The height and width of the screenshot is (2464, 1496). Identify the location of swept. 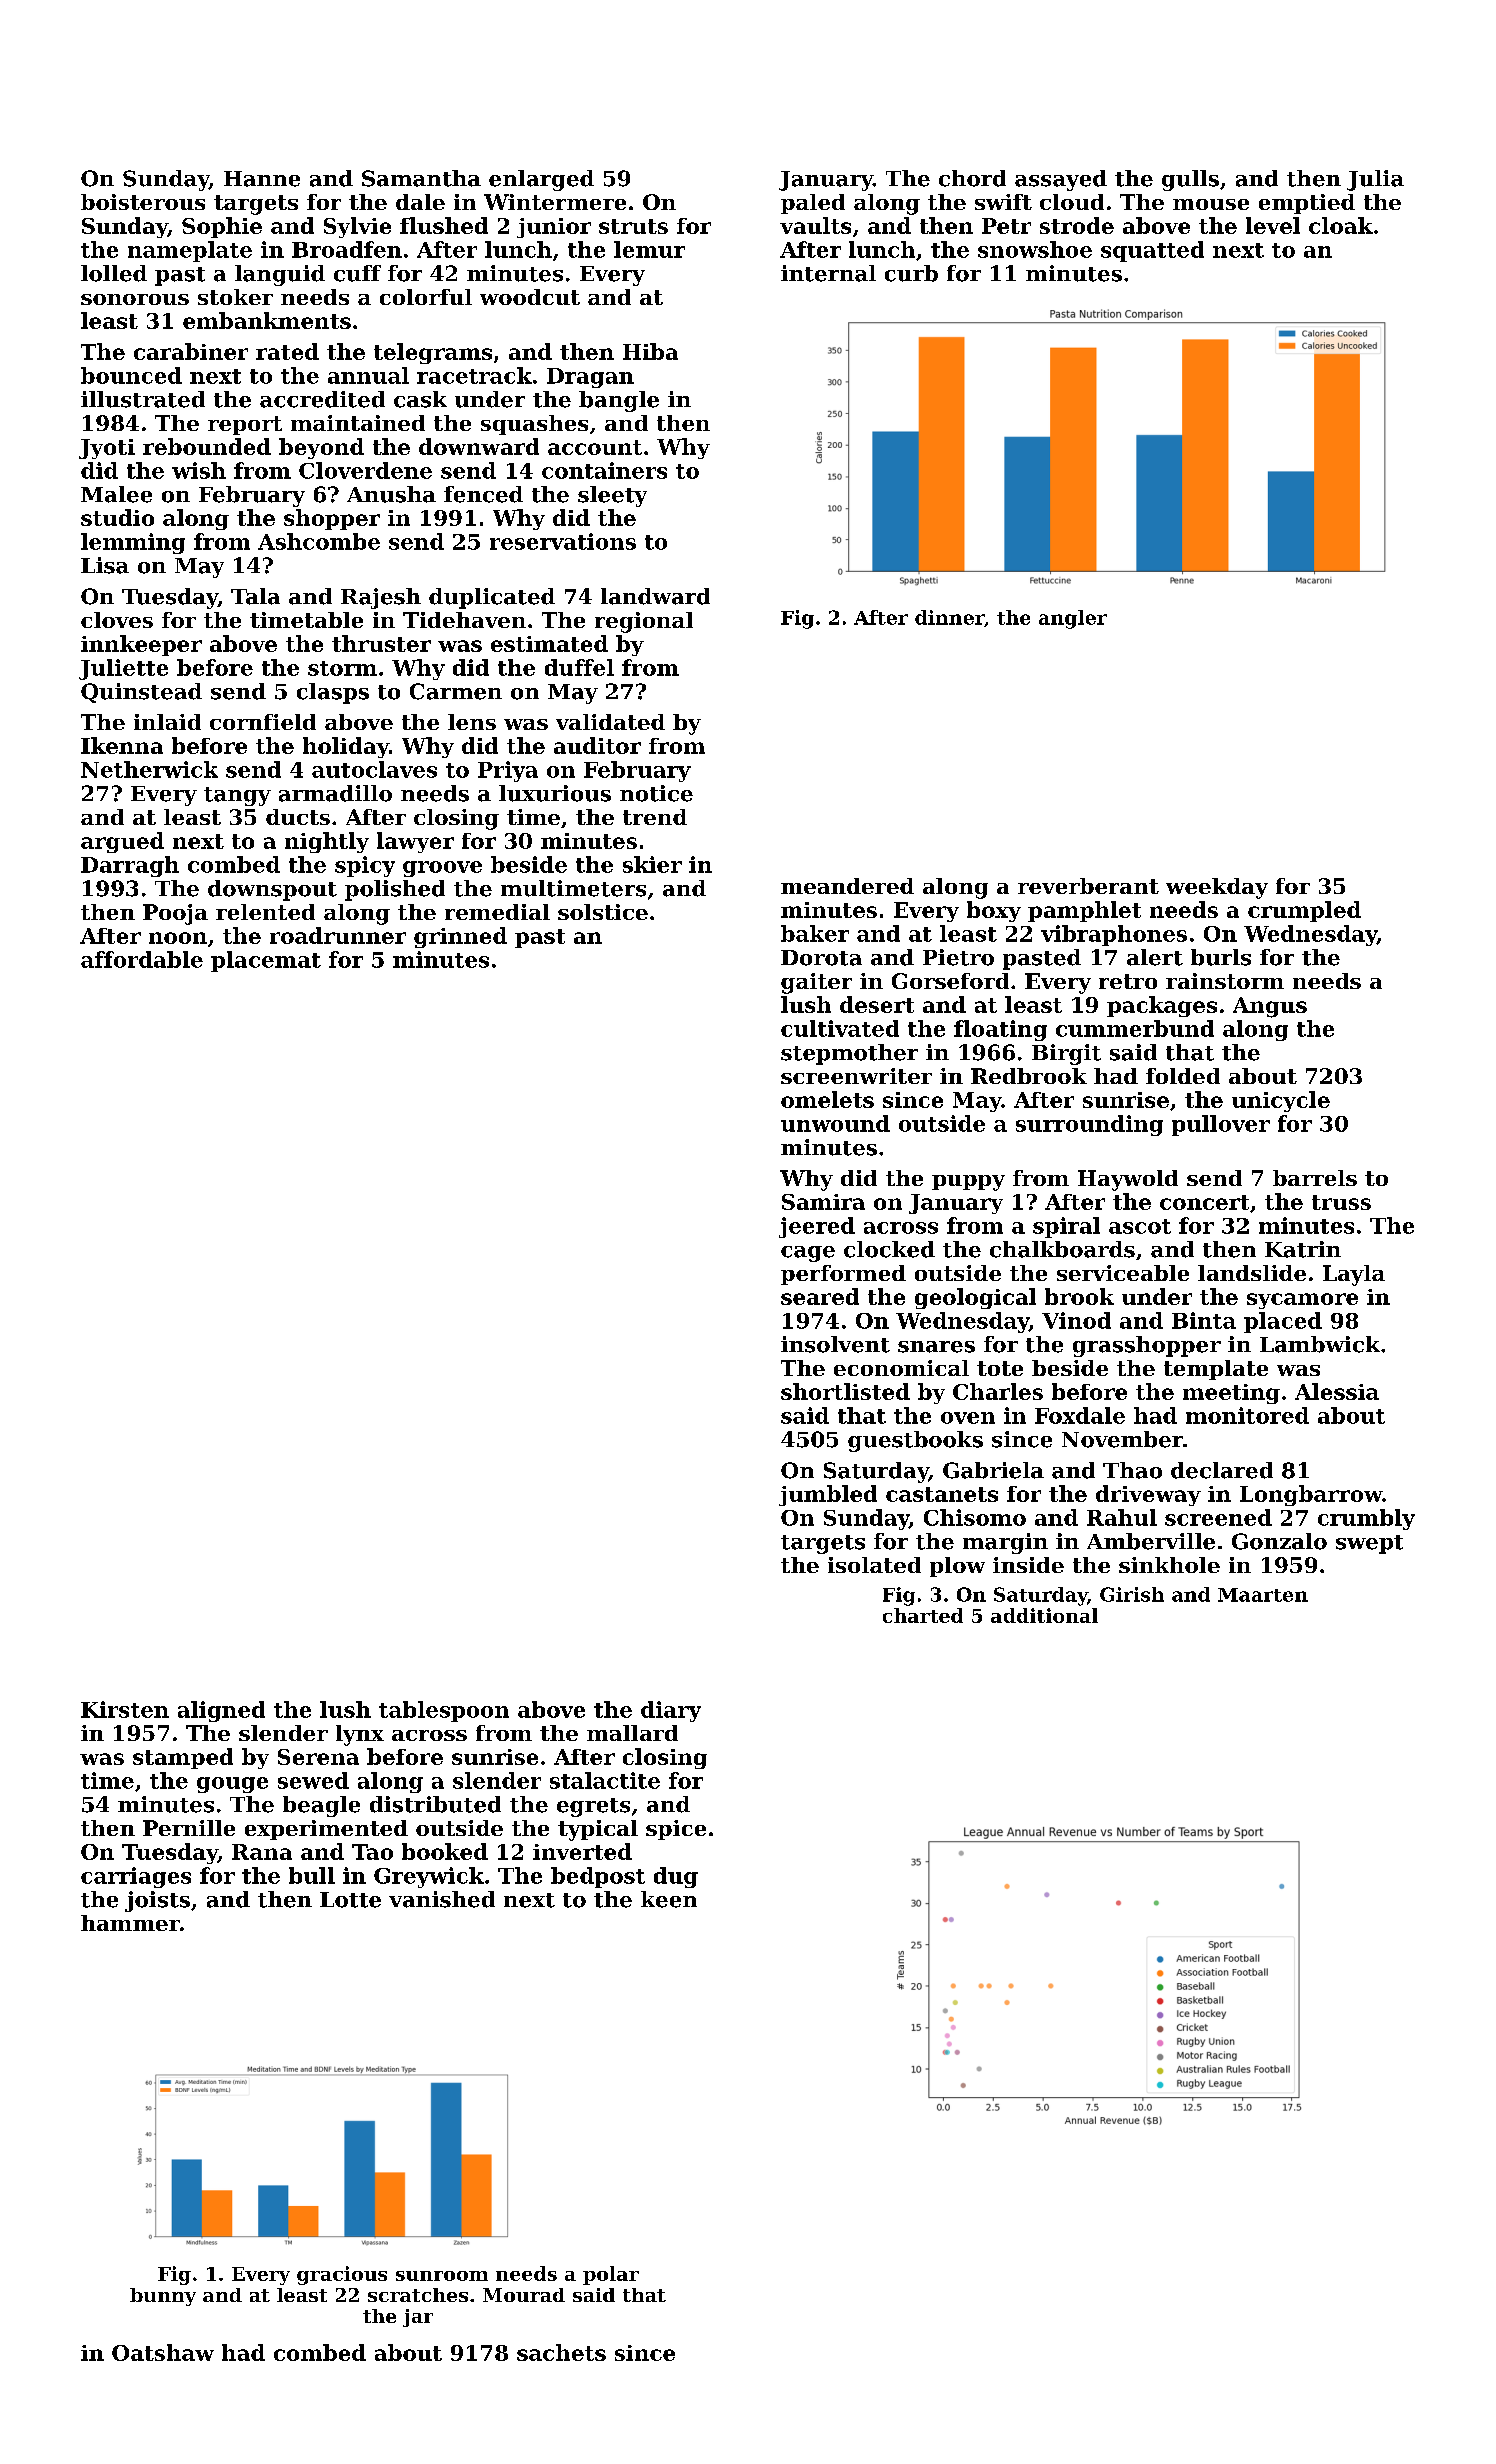
(1369, 1544).
